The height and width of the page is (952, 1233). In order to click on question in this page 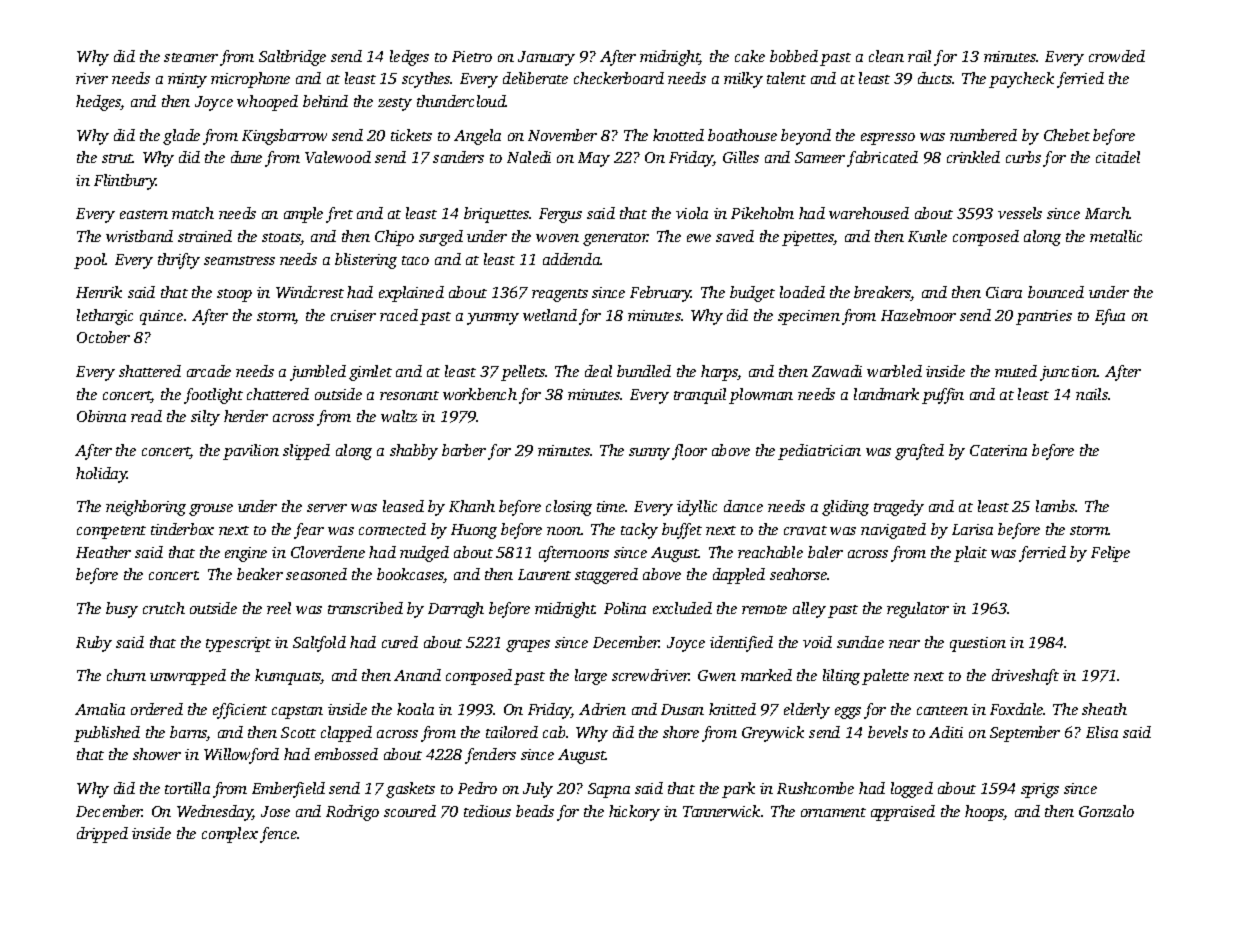, I will do `click(978, 644)`.
